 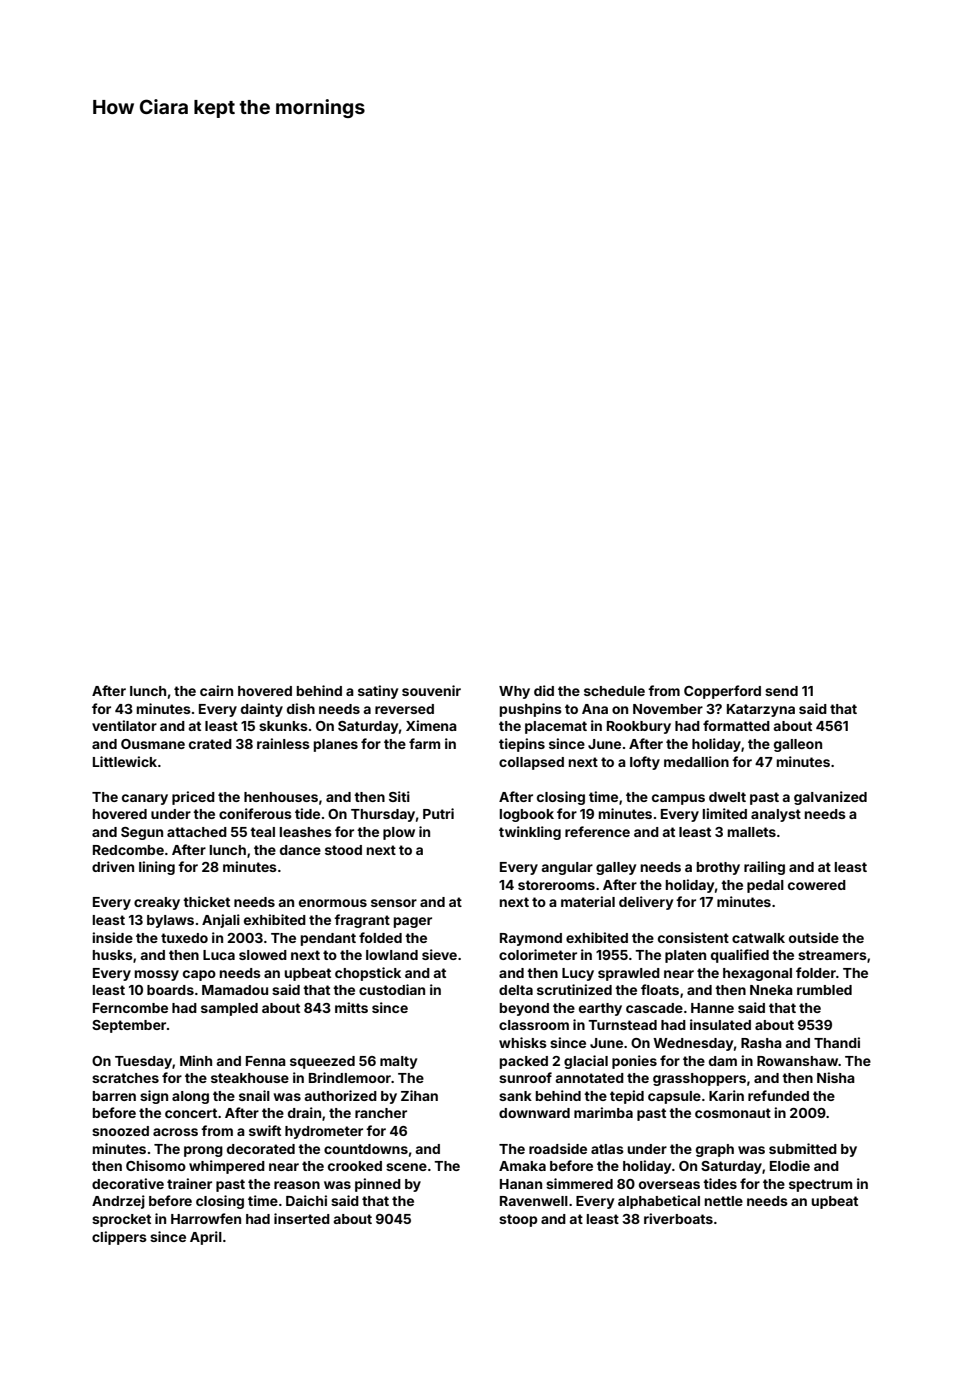 What do you see at coordinates (431, 725) in the screenshot?
I see `Ximena` at bounding box center [431, 725].
